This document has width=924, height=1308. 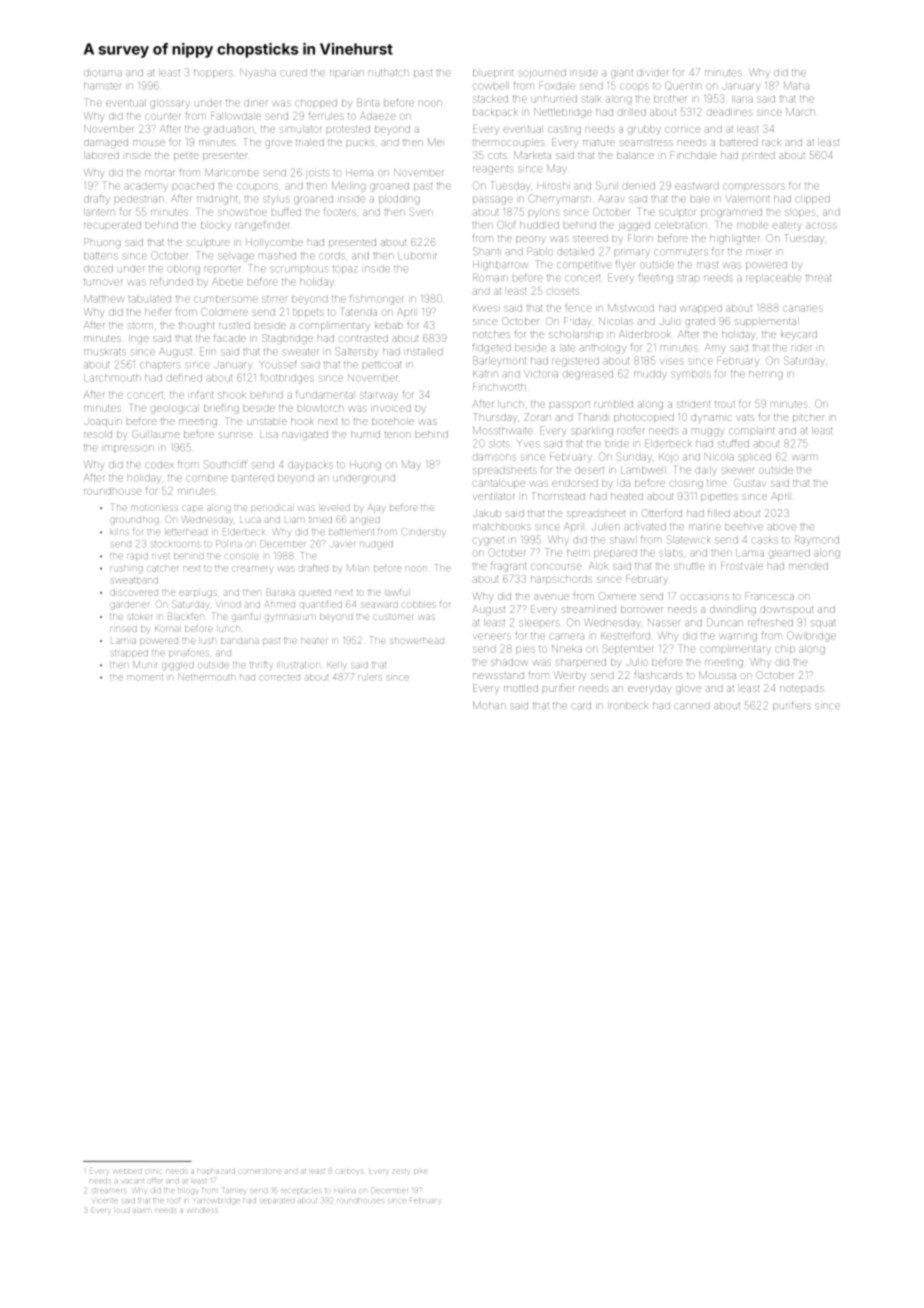 What do you see at coordinates (159, 465) in the document?
I see `codex` at bounding box center [159, 465].
